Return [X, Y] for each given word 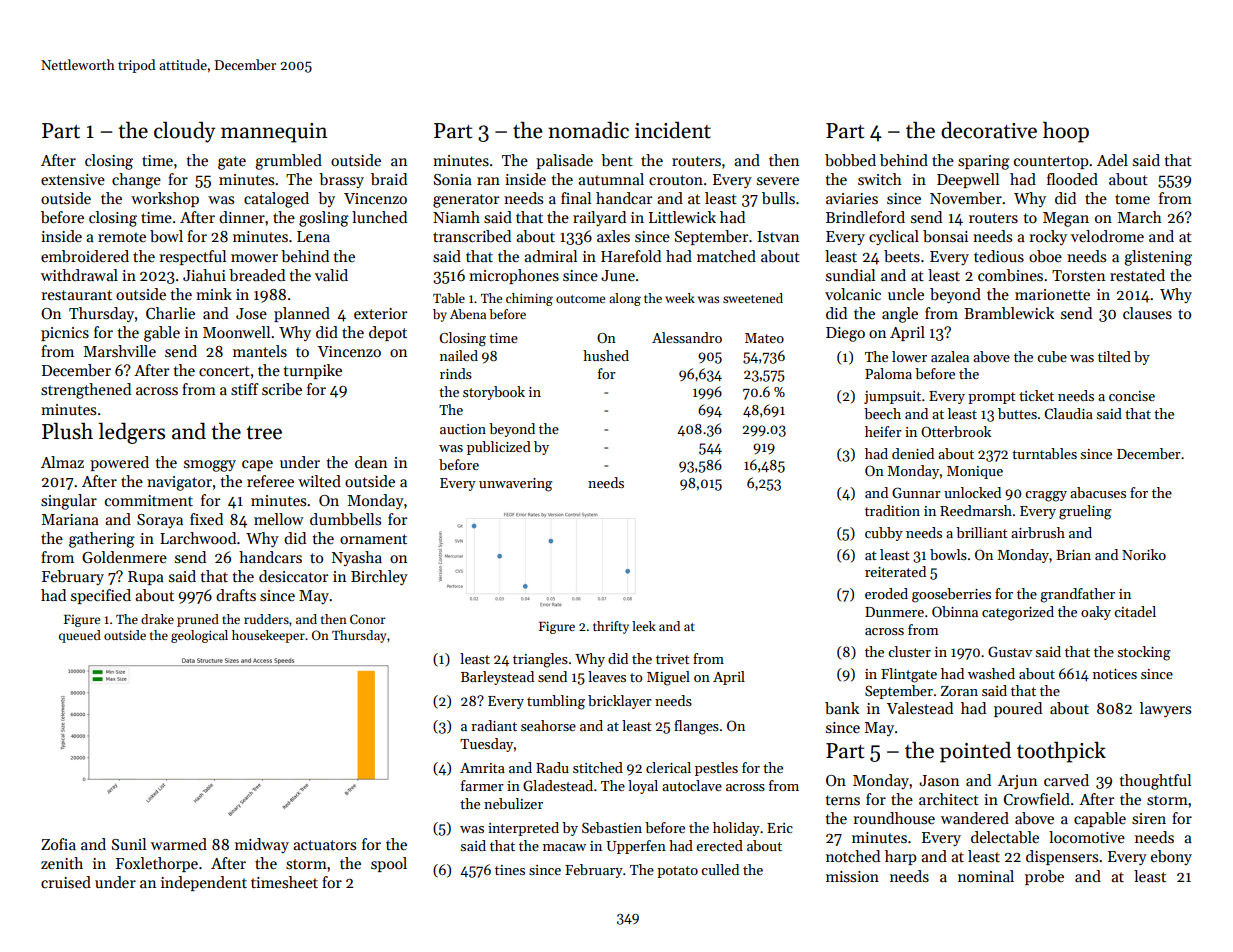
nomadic [588, 130]
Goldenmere [124, 557]
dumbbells [345, 519]
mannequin [274, 133]
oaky [1096, 613]
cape [257, 465]
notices [1115, 674]
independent [204, 883]
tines [510, 870]
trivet [673, 659]
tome [1132, 199]
